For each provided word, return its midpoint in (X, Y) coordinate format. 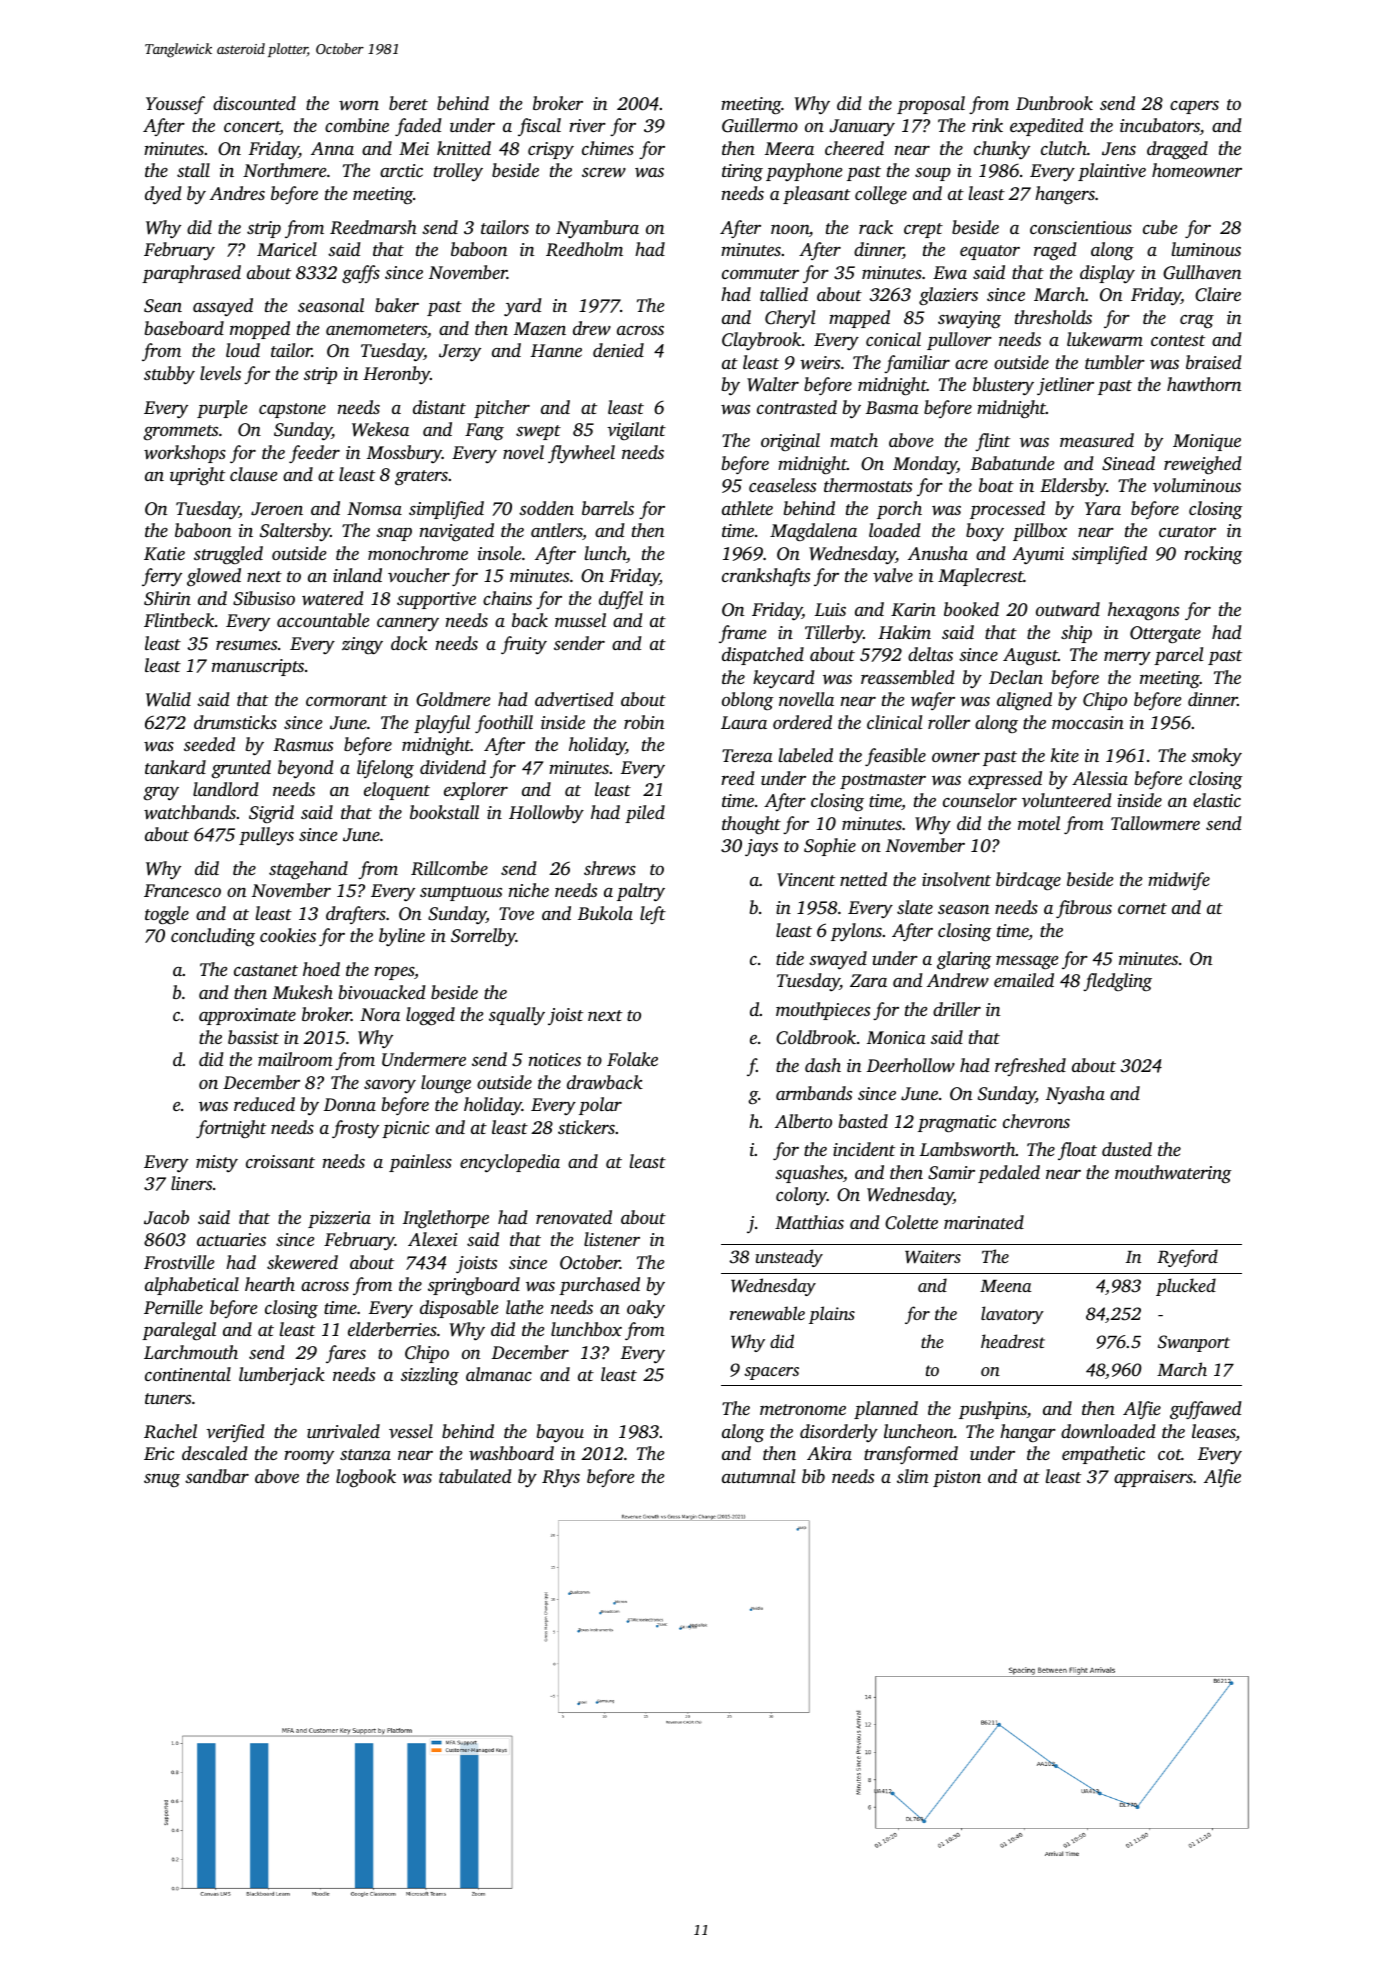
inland (357, 575)
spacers (771, 1373)
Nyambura (597, 229)
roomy (309, 1458)
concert (252, 128)
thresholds (1053, 317)
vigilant (636, 431)
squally (517, 1016)
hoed (321, 969)
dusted (1127, 1149)
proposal (931, 105)
